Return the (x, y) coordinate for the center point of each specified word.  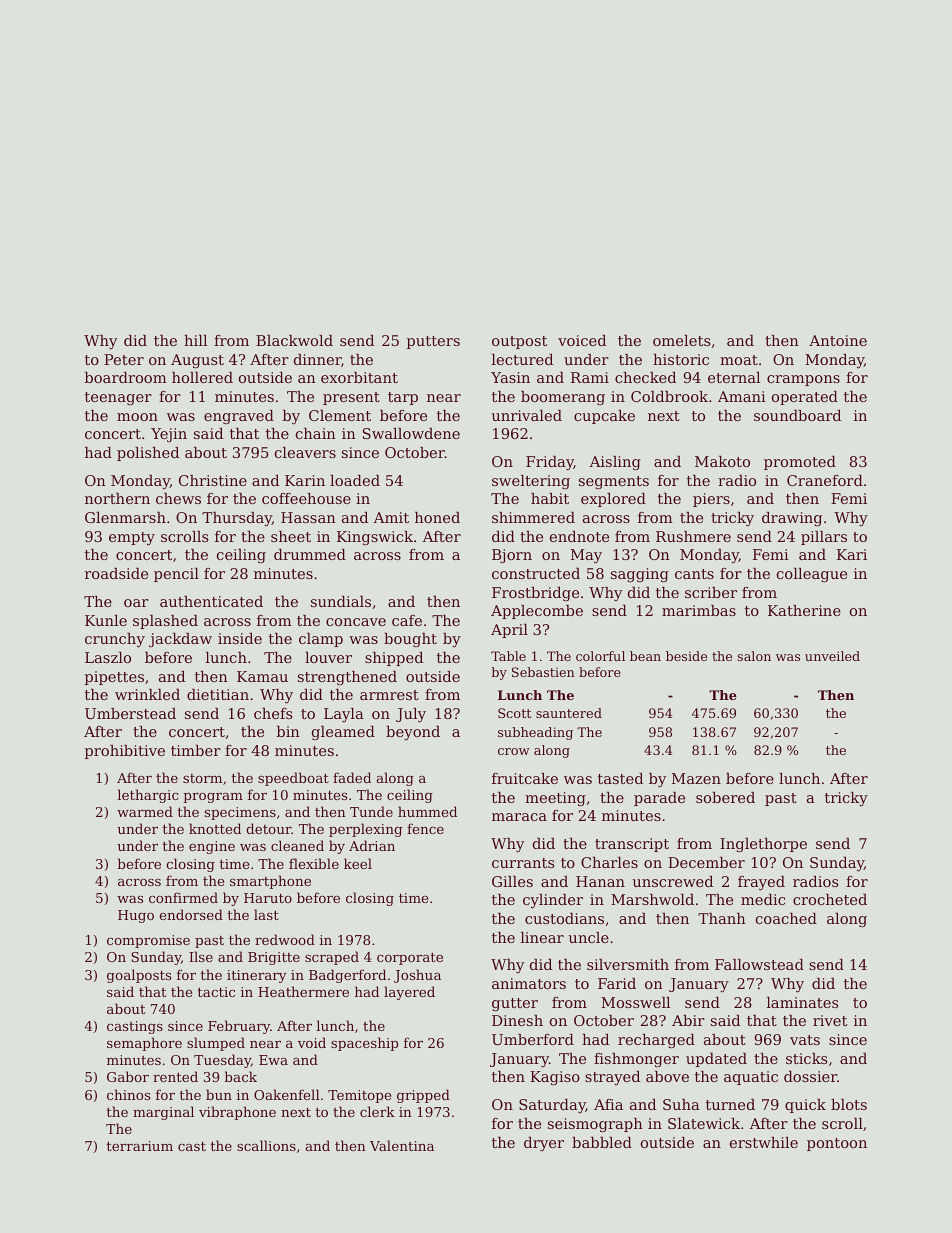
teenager (118, 398)
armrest (389, 695)
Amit (391, 517)
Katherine (804, 610)
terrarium (140, 1146)
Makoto (722, 461)
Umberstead (130, 713)
